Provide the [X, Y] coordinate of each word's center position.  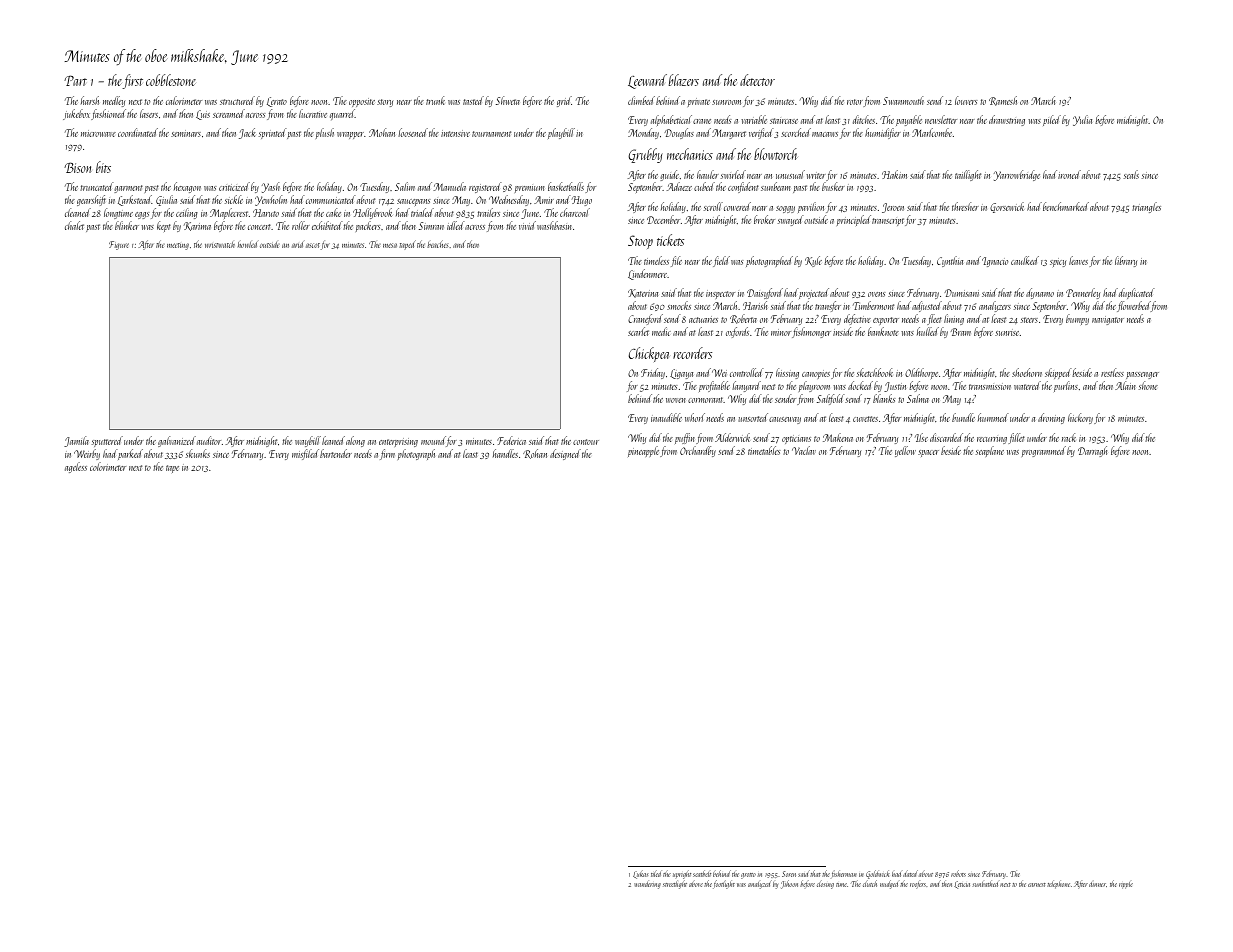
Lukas [640, 874]
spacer [928, 453]
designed [565, 454]
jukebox [76, 114]
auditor [209, 440]
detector [757, 80]
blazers [684, 80]
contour [586, 442]
